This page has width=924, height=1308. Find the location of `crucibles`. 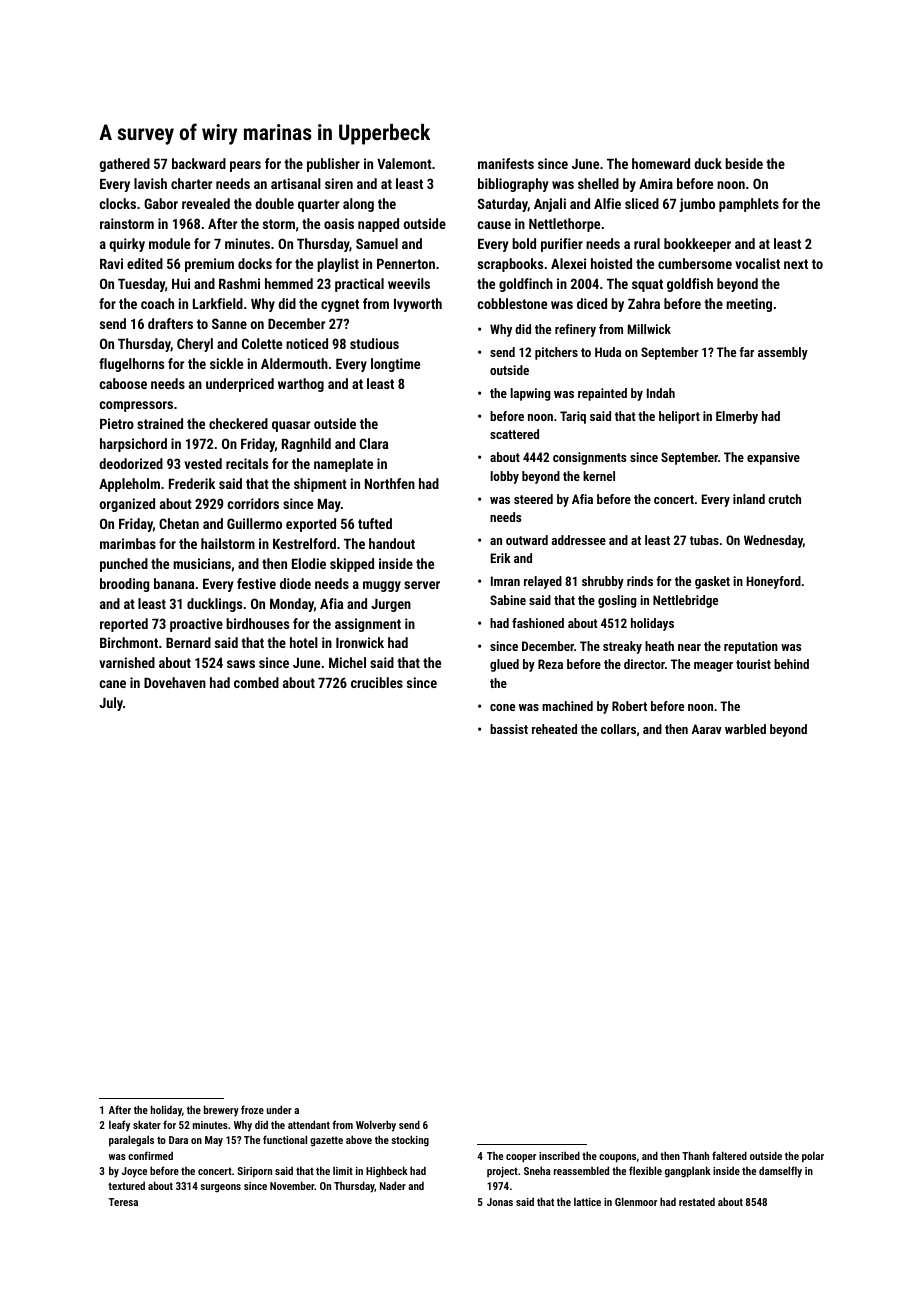

crucibles is located at coordinates (377, 682).
